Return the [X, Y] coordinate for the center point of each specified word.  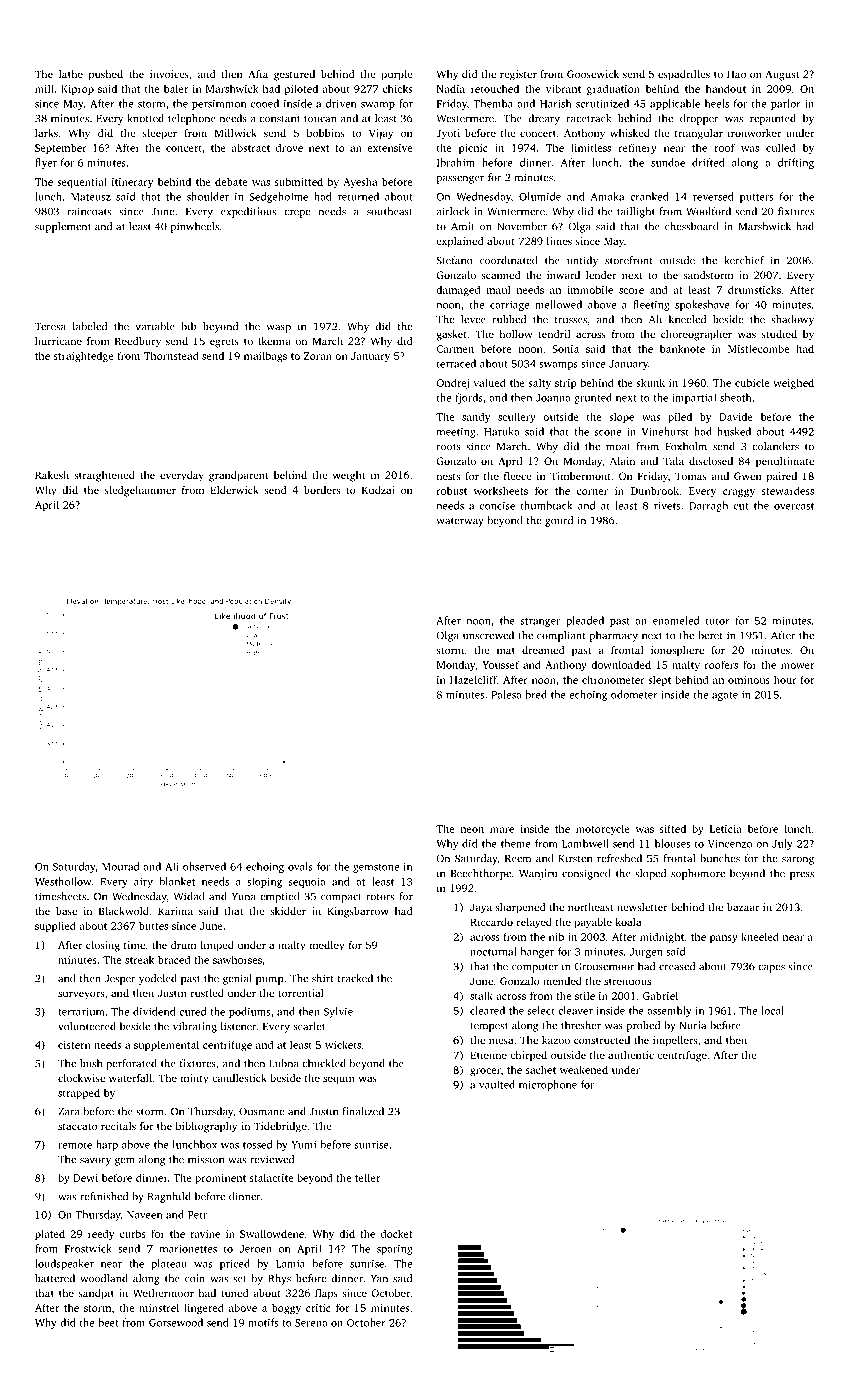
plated [50, 1234]
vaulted [497, 1084]
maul [498, 289]
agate [725, 696]
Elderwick [234, 490]
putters [756, 198]
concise [497, 506]
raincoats [89, 211]
